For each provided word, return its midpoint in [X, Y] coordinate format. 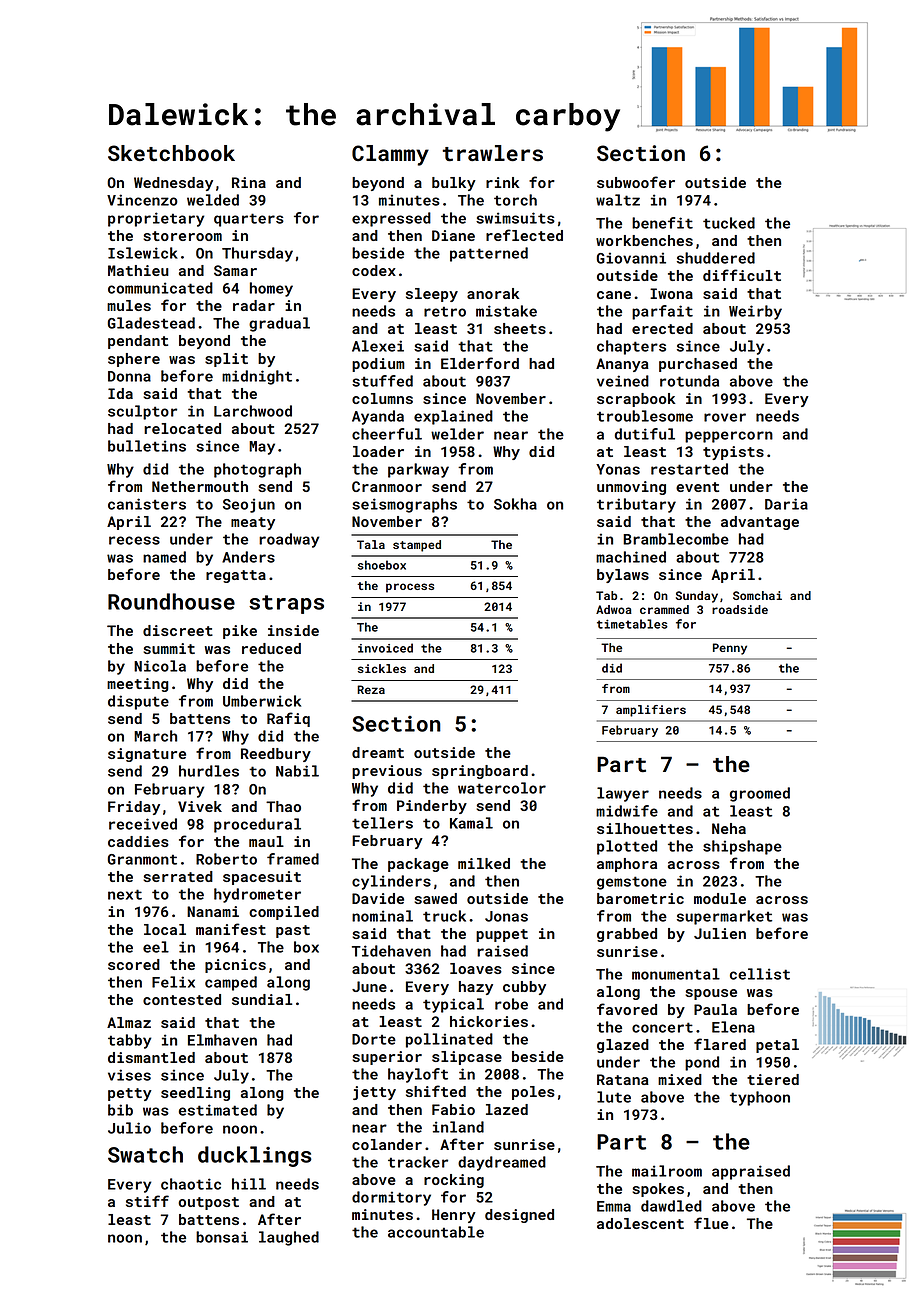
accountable [436, 1232]
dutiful [645, 434]
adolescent [640, 1223]
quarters [249, 220]
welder [457, 434]
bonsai [222, 1237]
